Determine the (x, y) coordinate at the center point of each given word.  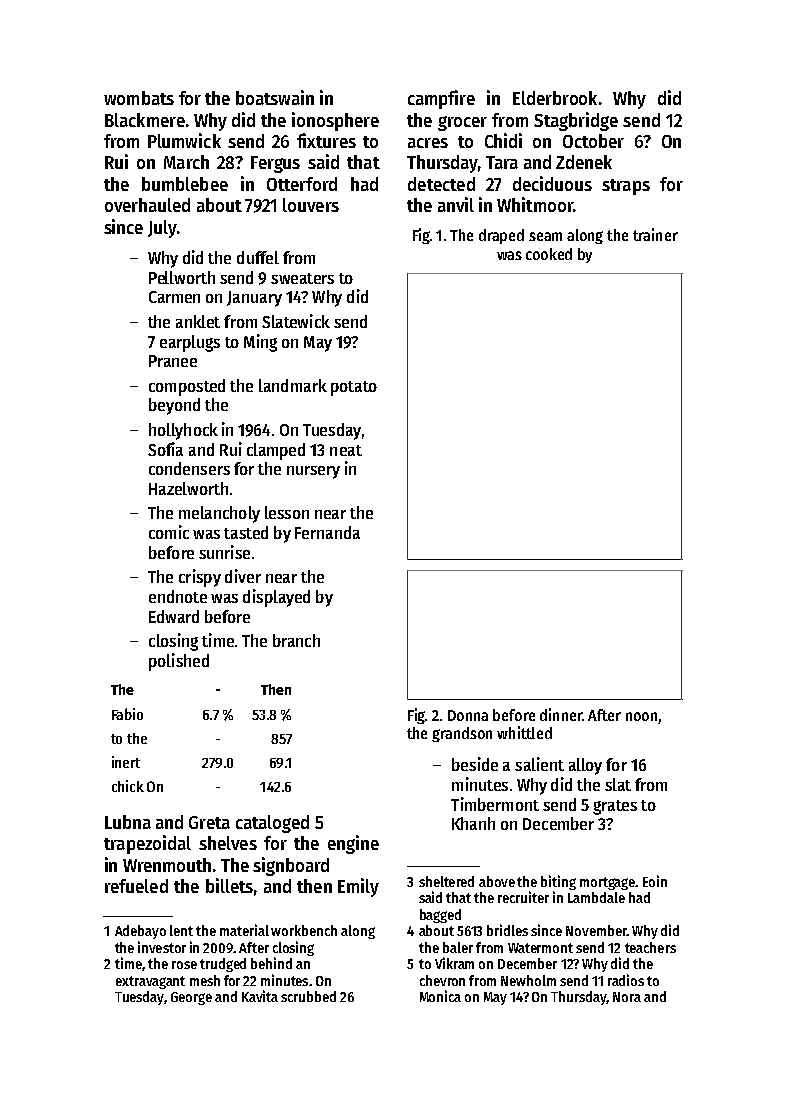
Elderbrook (555, 98)
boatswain (275, 97)
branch (296, 640)
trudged (223, 965)
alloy (585, 766)
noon (641, 716)
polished (179, 662)
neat (346, 450)
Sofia (165, 449)
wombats (139, 98)
